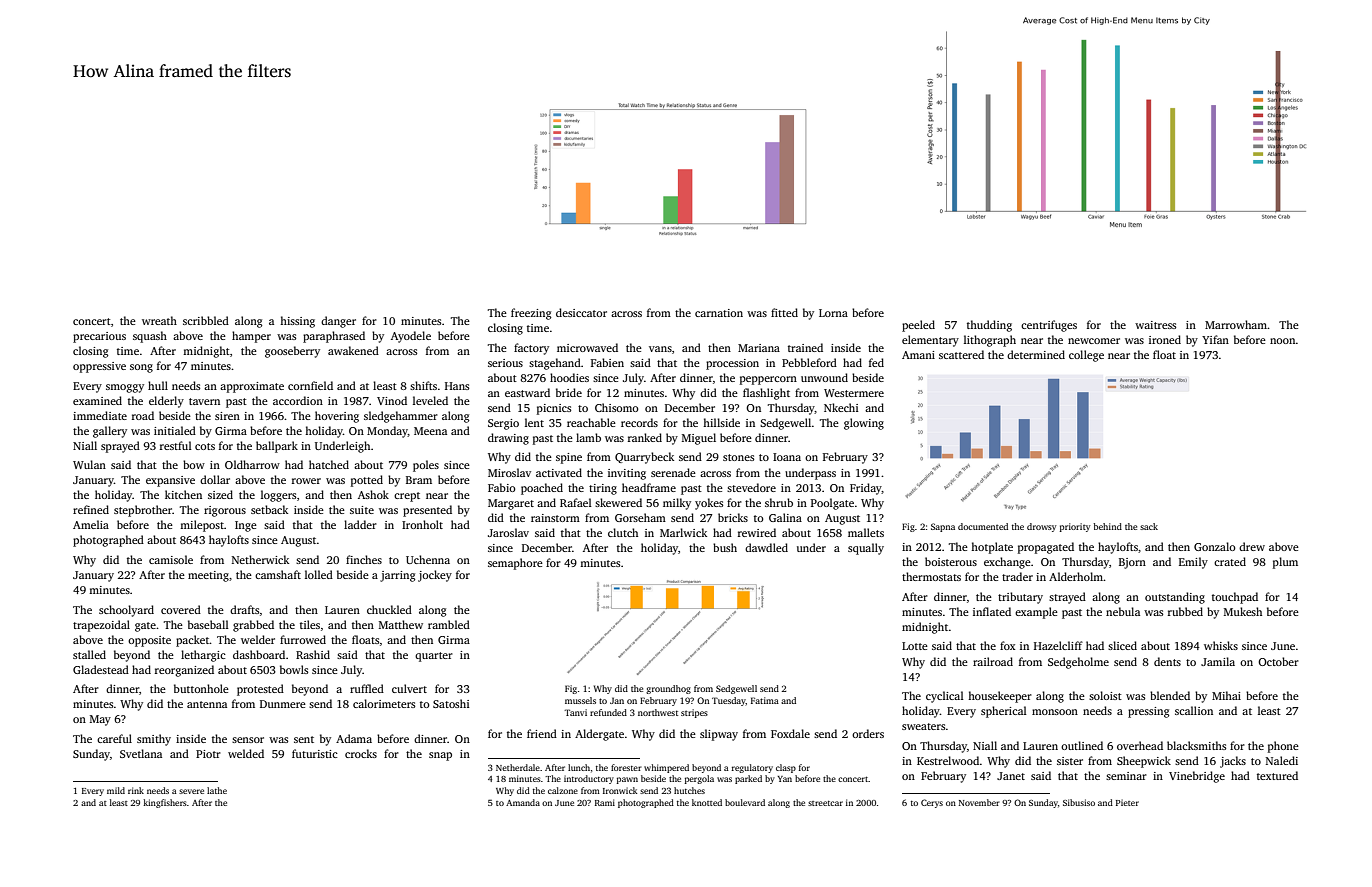 This screenshot has width=1372, height=887. Describe the element at coordinates (649, 487) in the screenshot. I see `headframe` at that location.
